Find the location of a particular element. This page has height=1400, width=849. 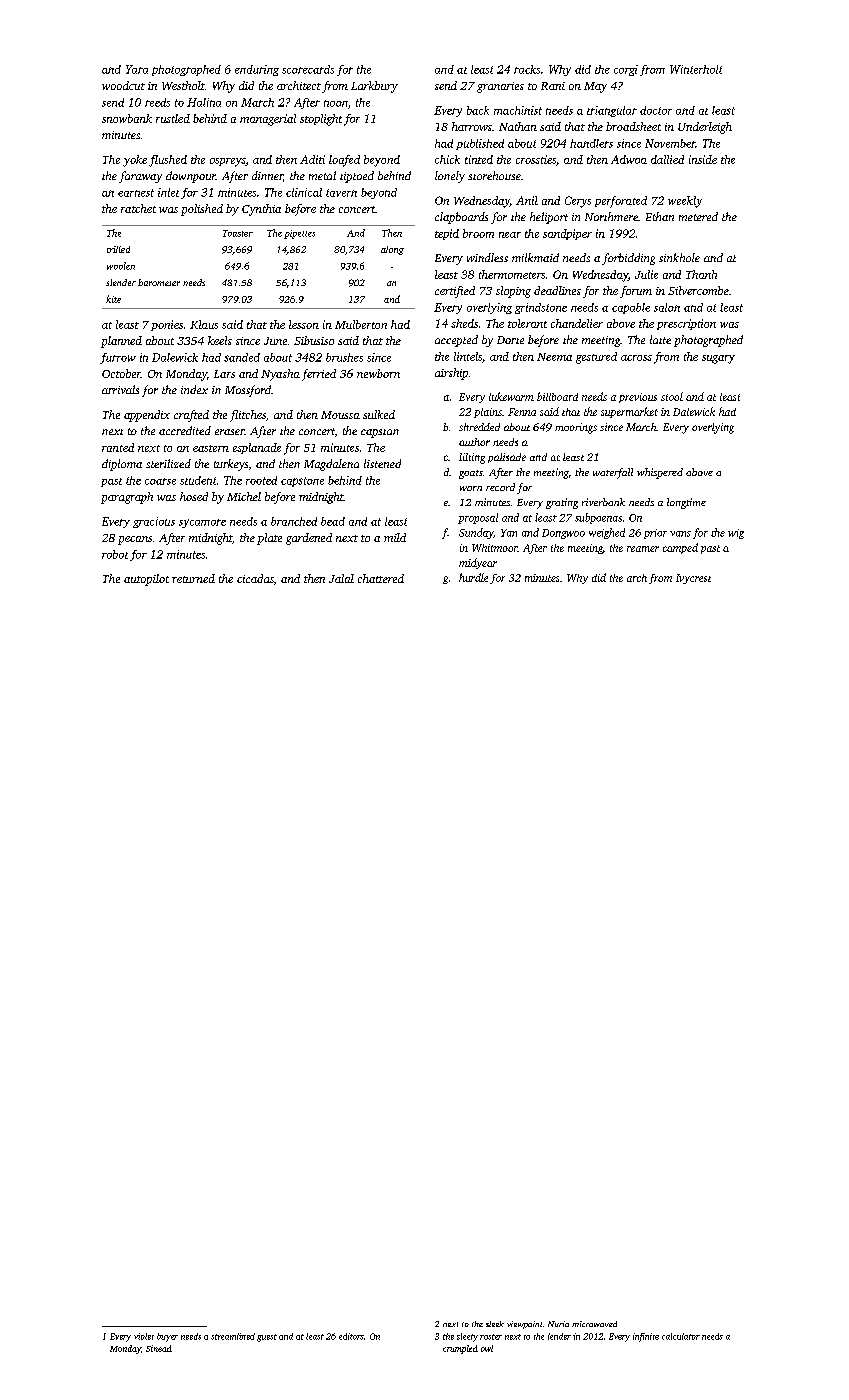

chattered is located at coordinates (381, 578).
